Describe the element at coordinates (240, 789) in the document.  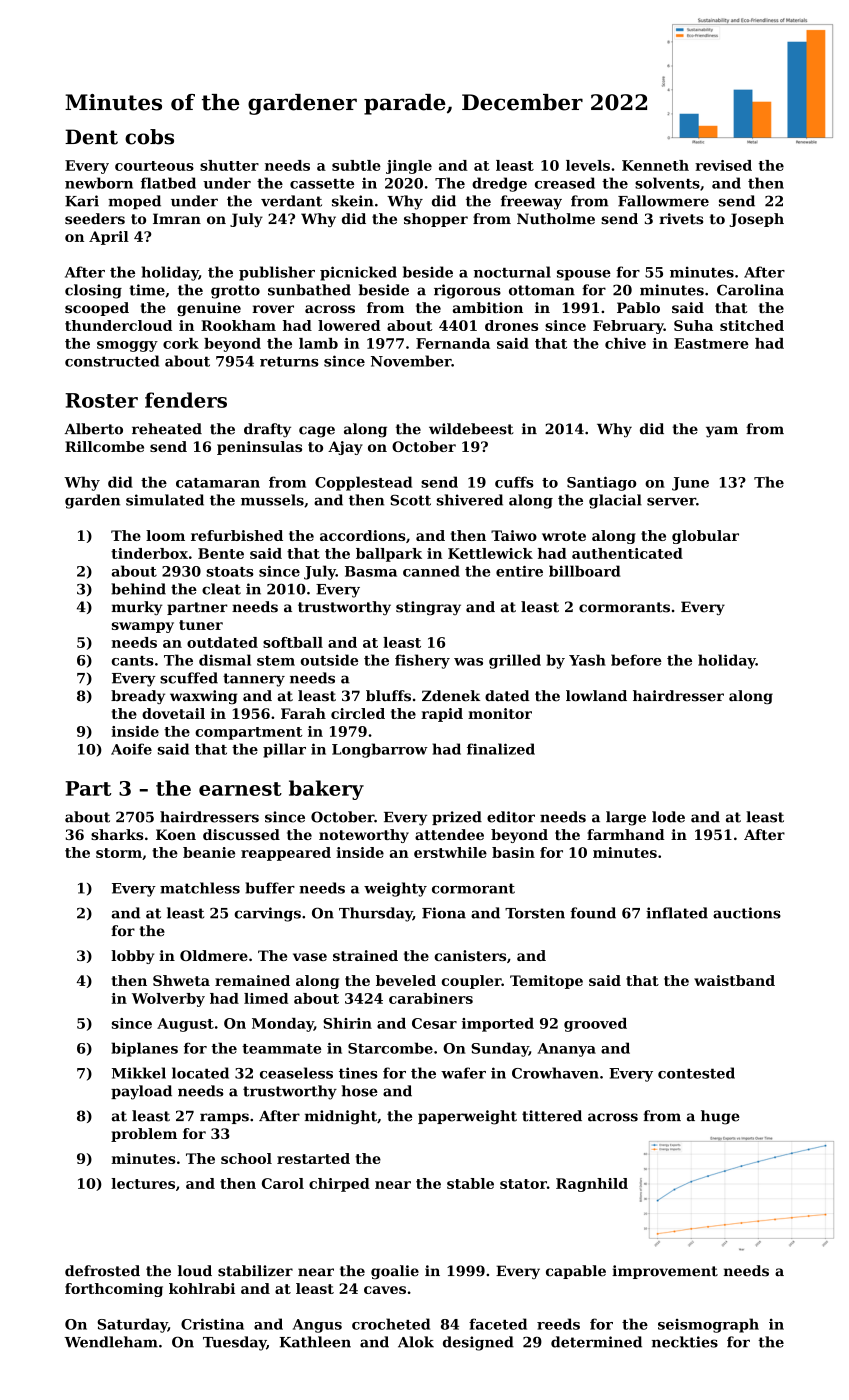
I see `earnest` at that location.
